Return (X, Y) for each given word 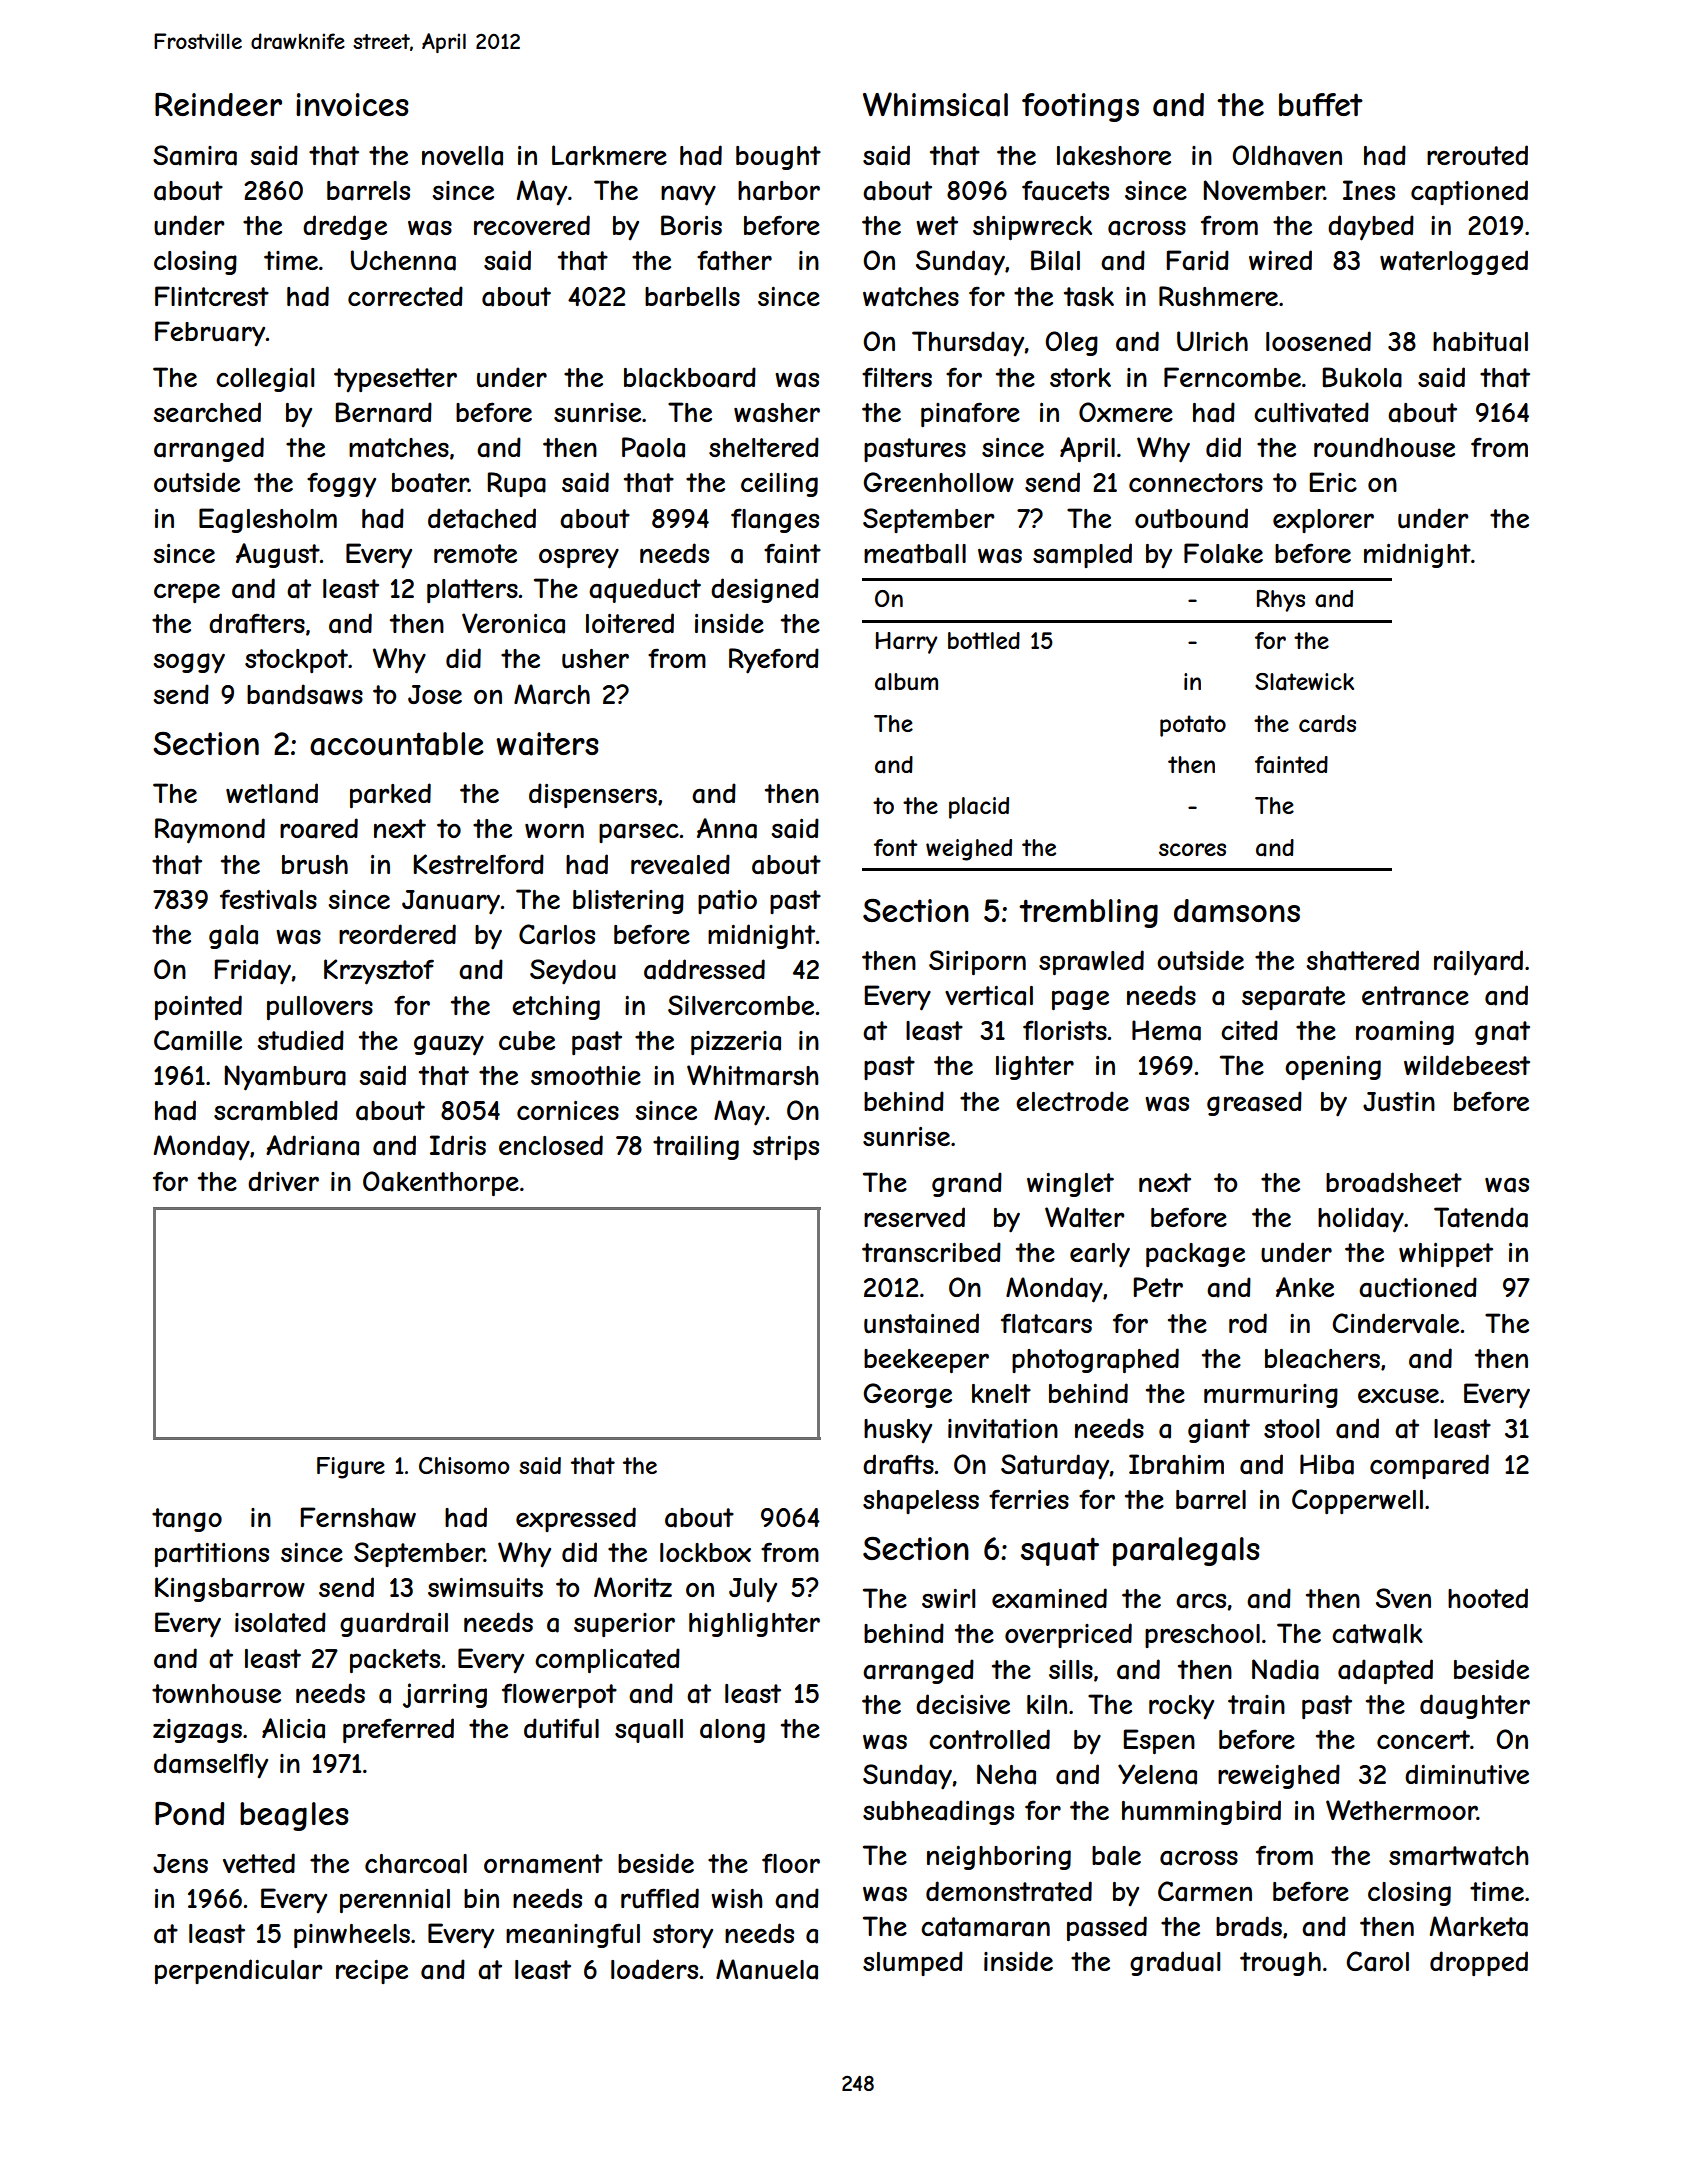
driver (283, 1181)
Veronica (513, 623)
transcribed (931, 1252)
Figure (351, 1468)
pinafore (970, 414)
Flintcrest (212, 296)
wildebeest (1467, 1065)
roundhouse (1384, 447)
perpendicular (238, 1971)
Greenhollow (938, 482)
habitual (1480, 342)
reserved (914, 1217)
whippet (1446, 1255)
